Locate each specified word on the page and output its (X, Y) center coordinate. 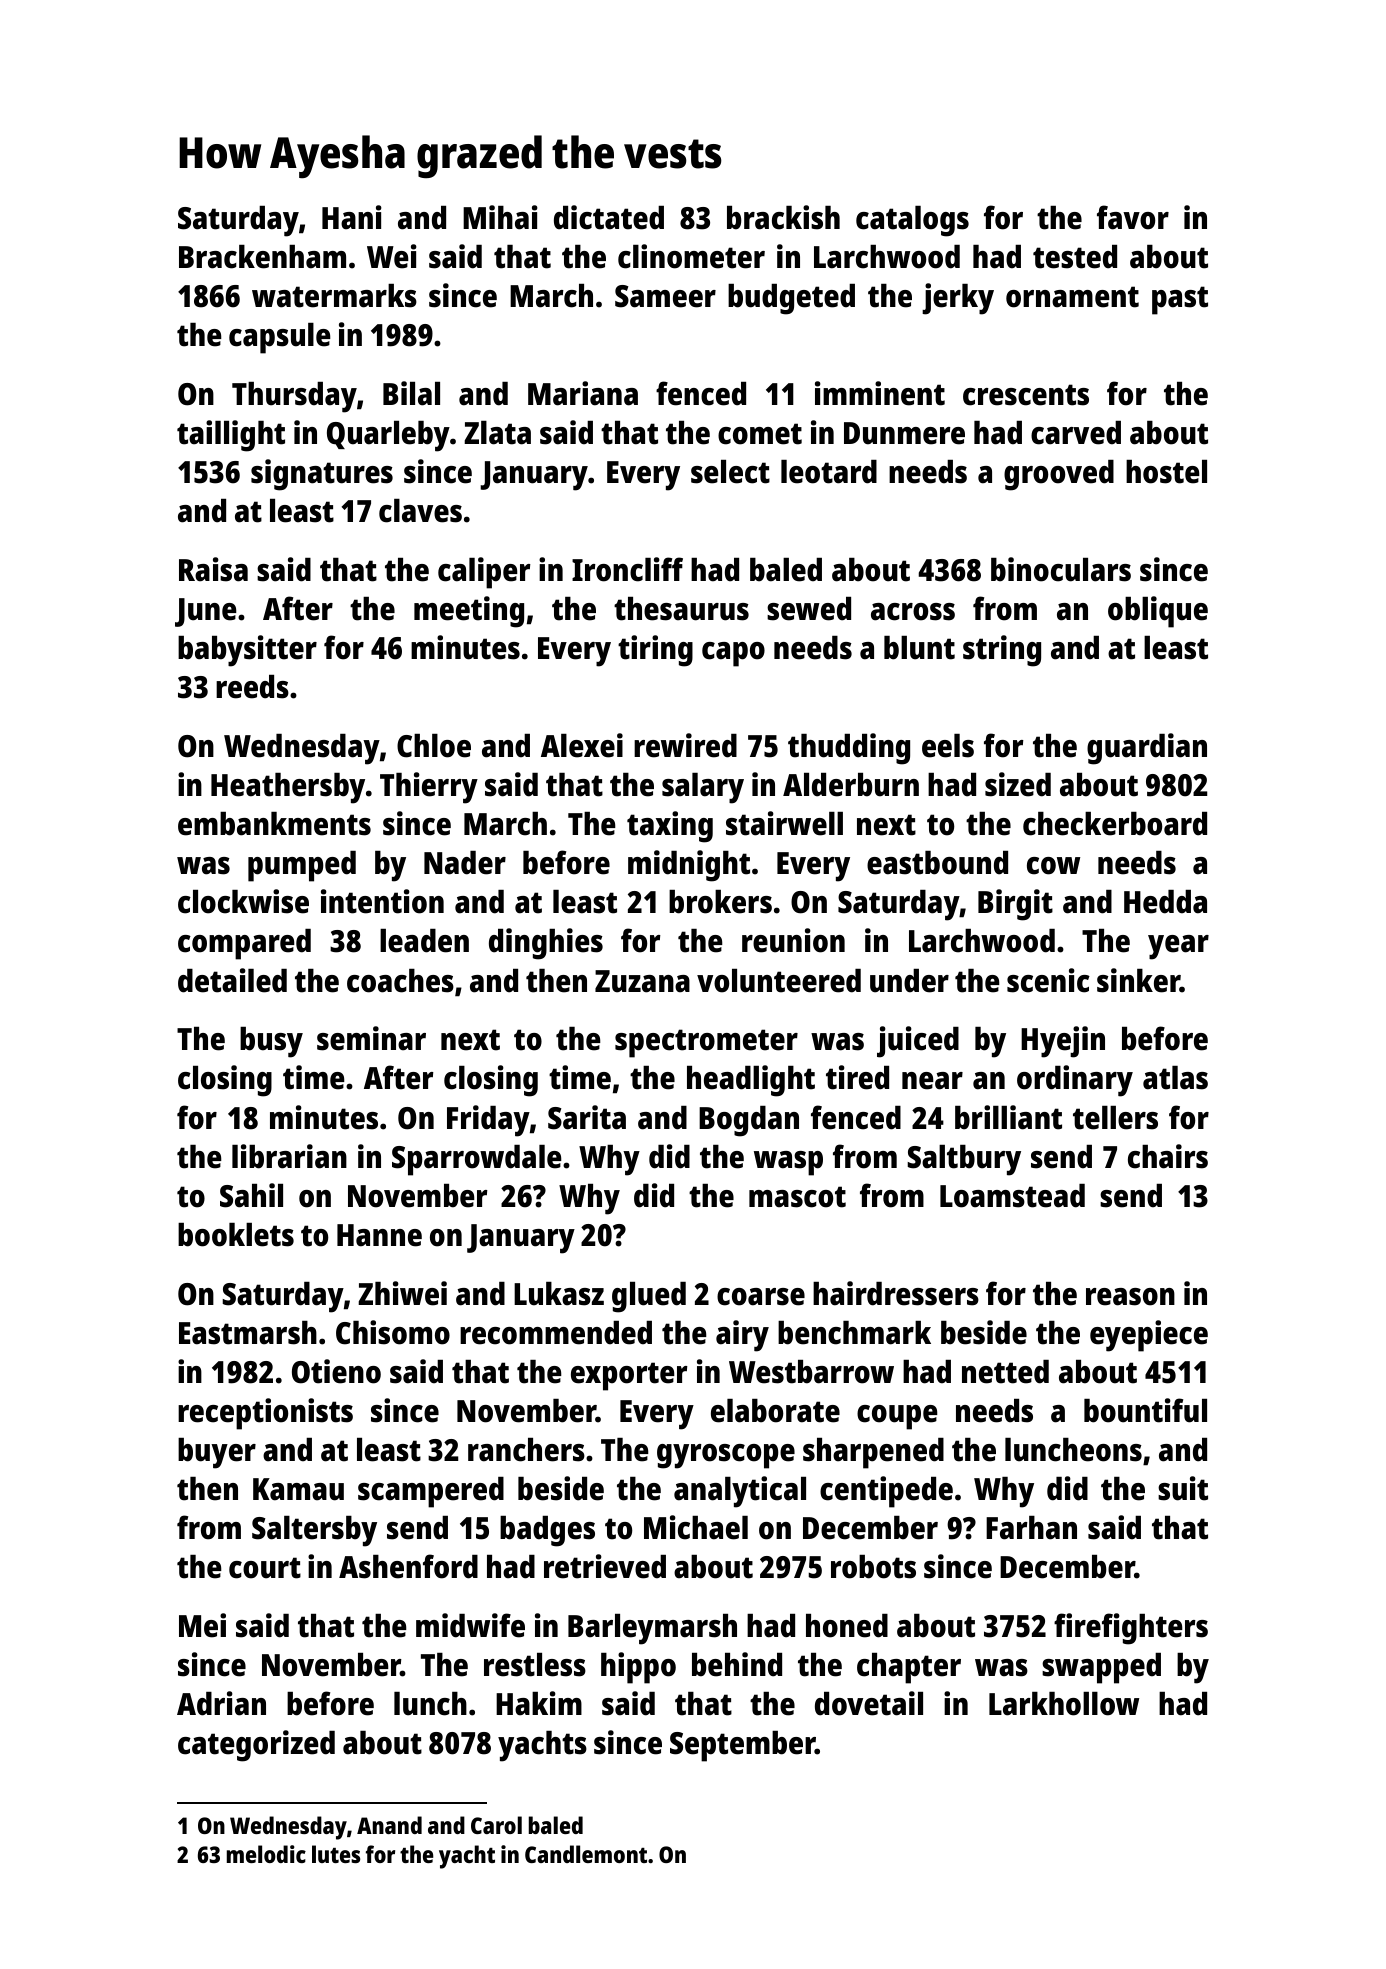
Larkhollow (1064, 1704)
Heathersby (288, 788)
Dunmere (904, 433)
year (1178, 947)
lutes (336, 1854)
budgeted (791, 299)
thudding (849, 749)
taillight (231, 436)
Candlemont (586, 1854)
